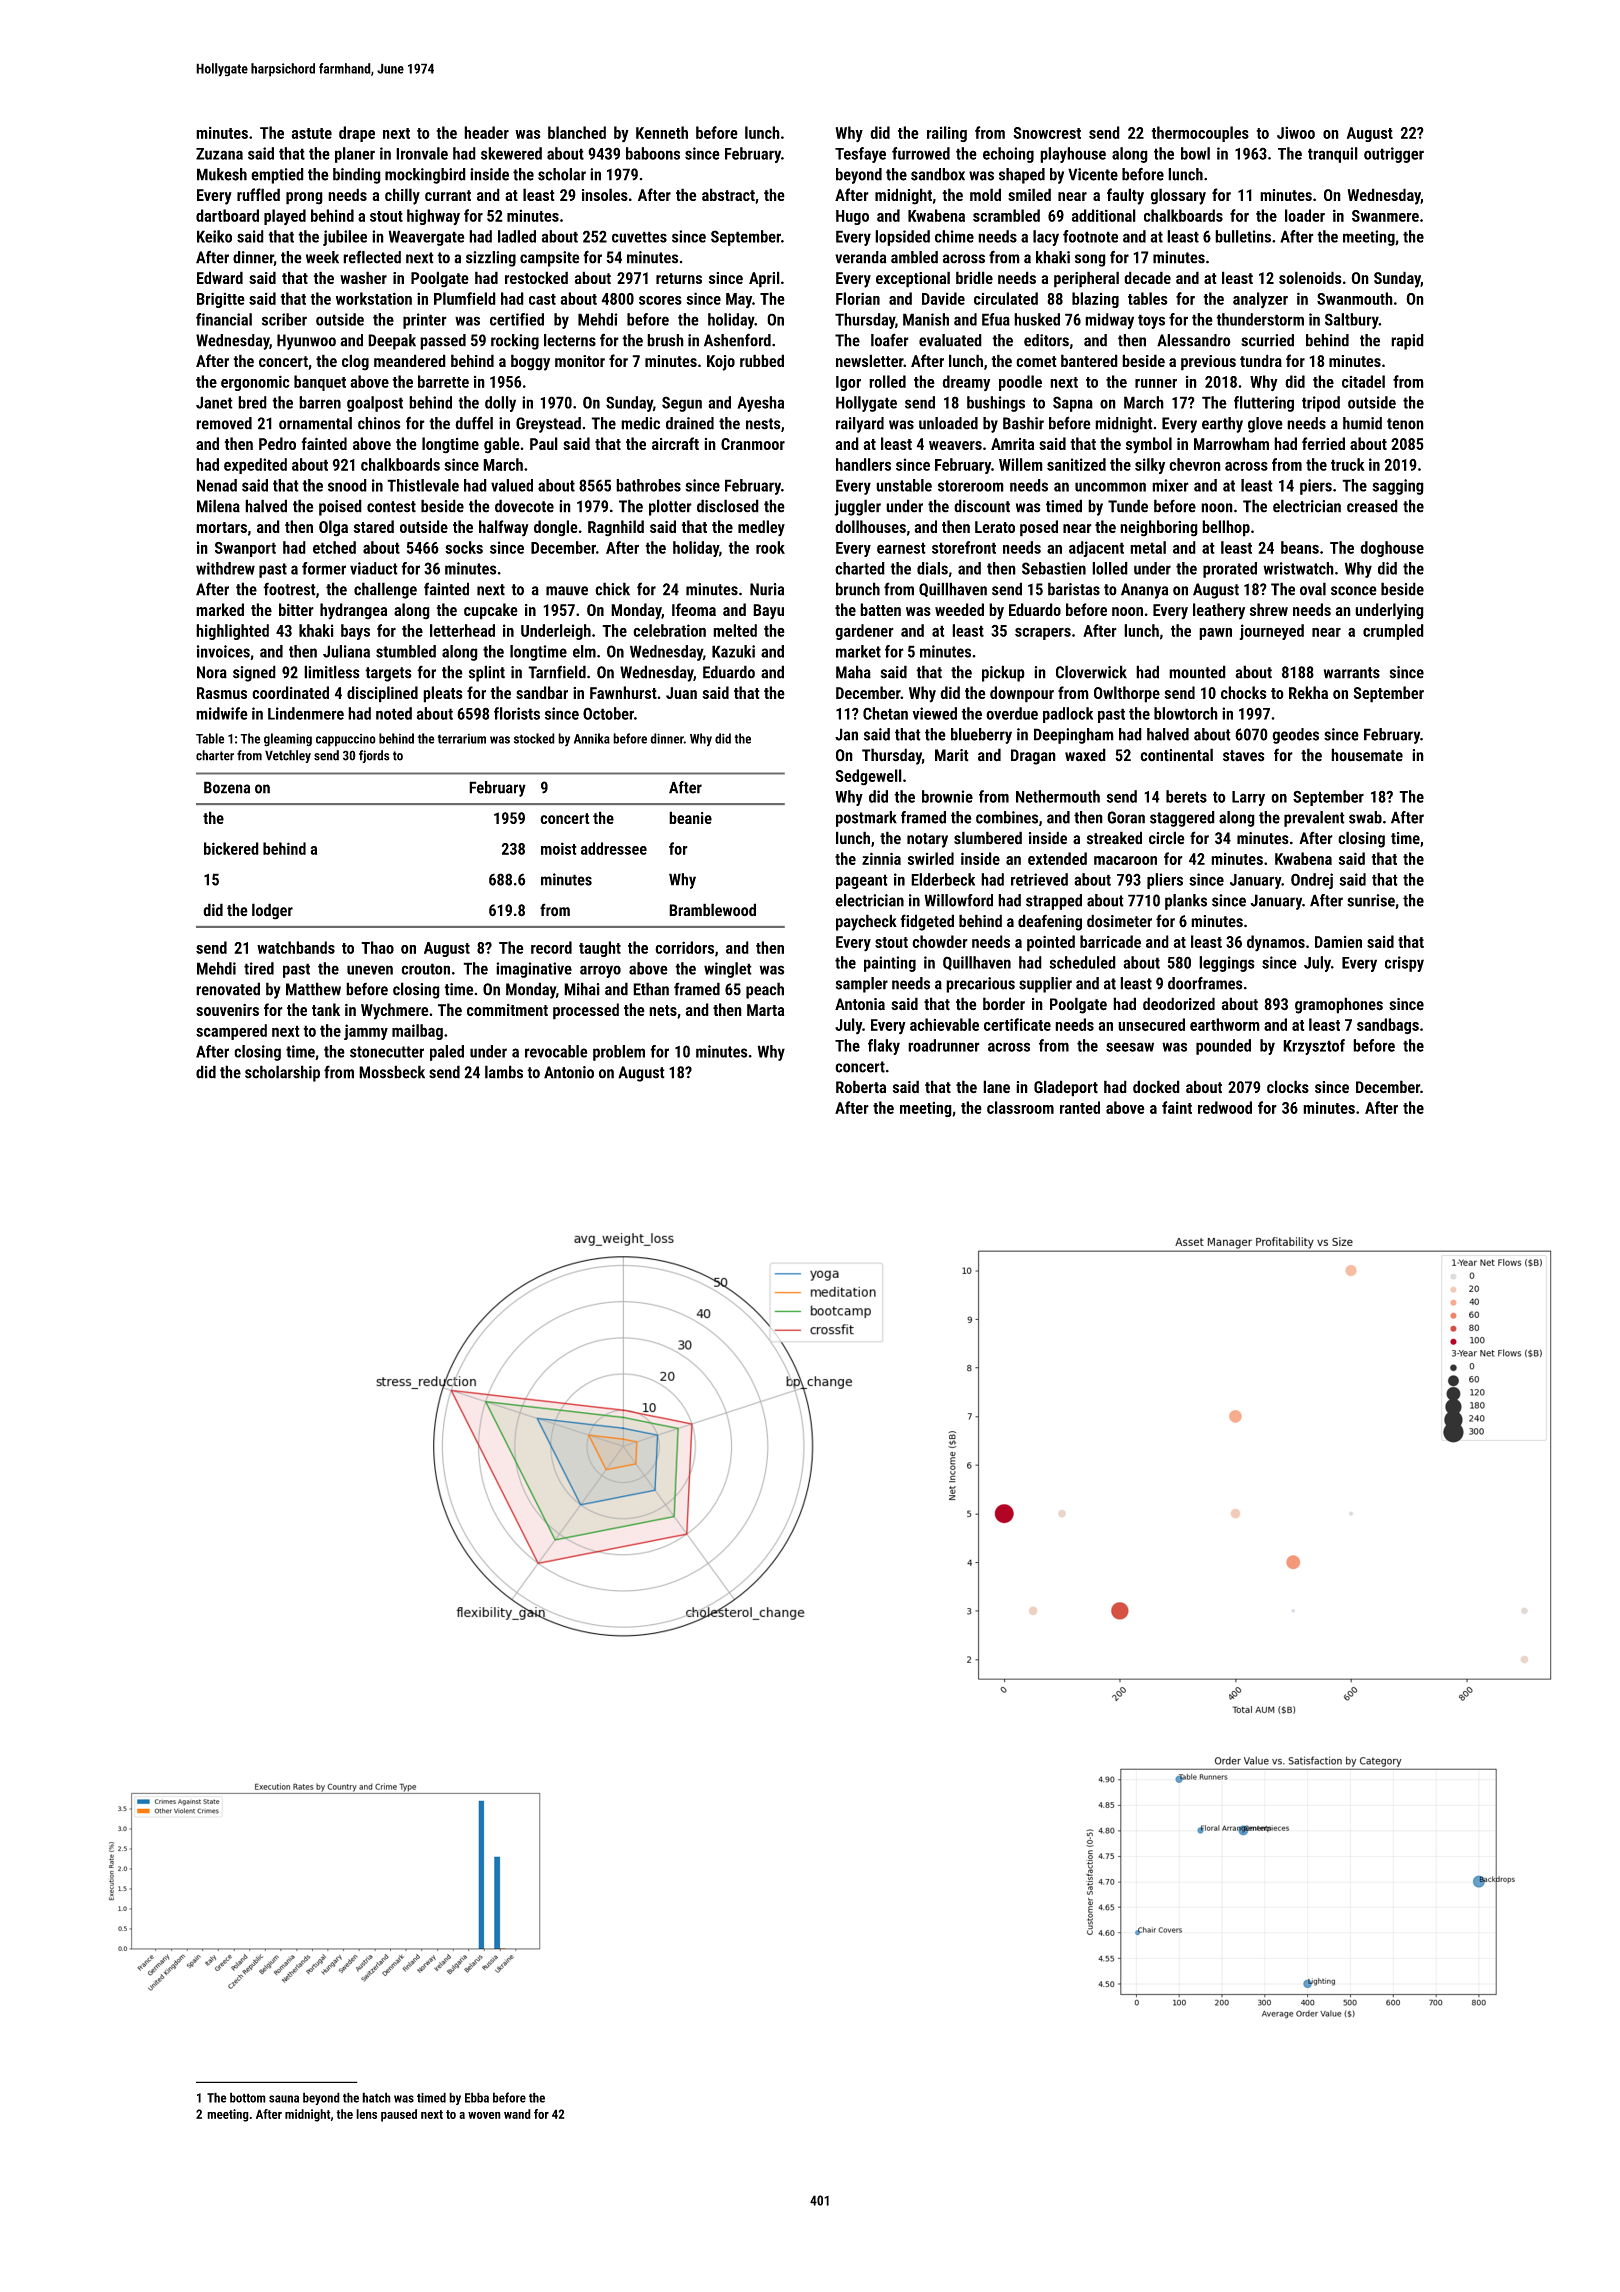 The image size is (1620, 2292). I want to click on header, so click(486, 132).
